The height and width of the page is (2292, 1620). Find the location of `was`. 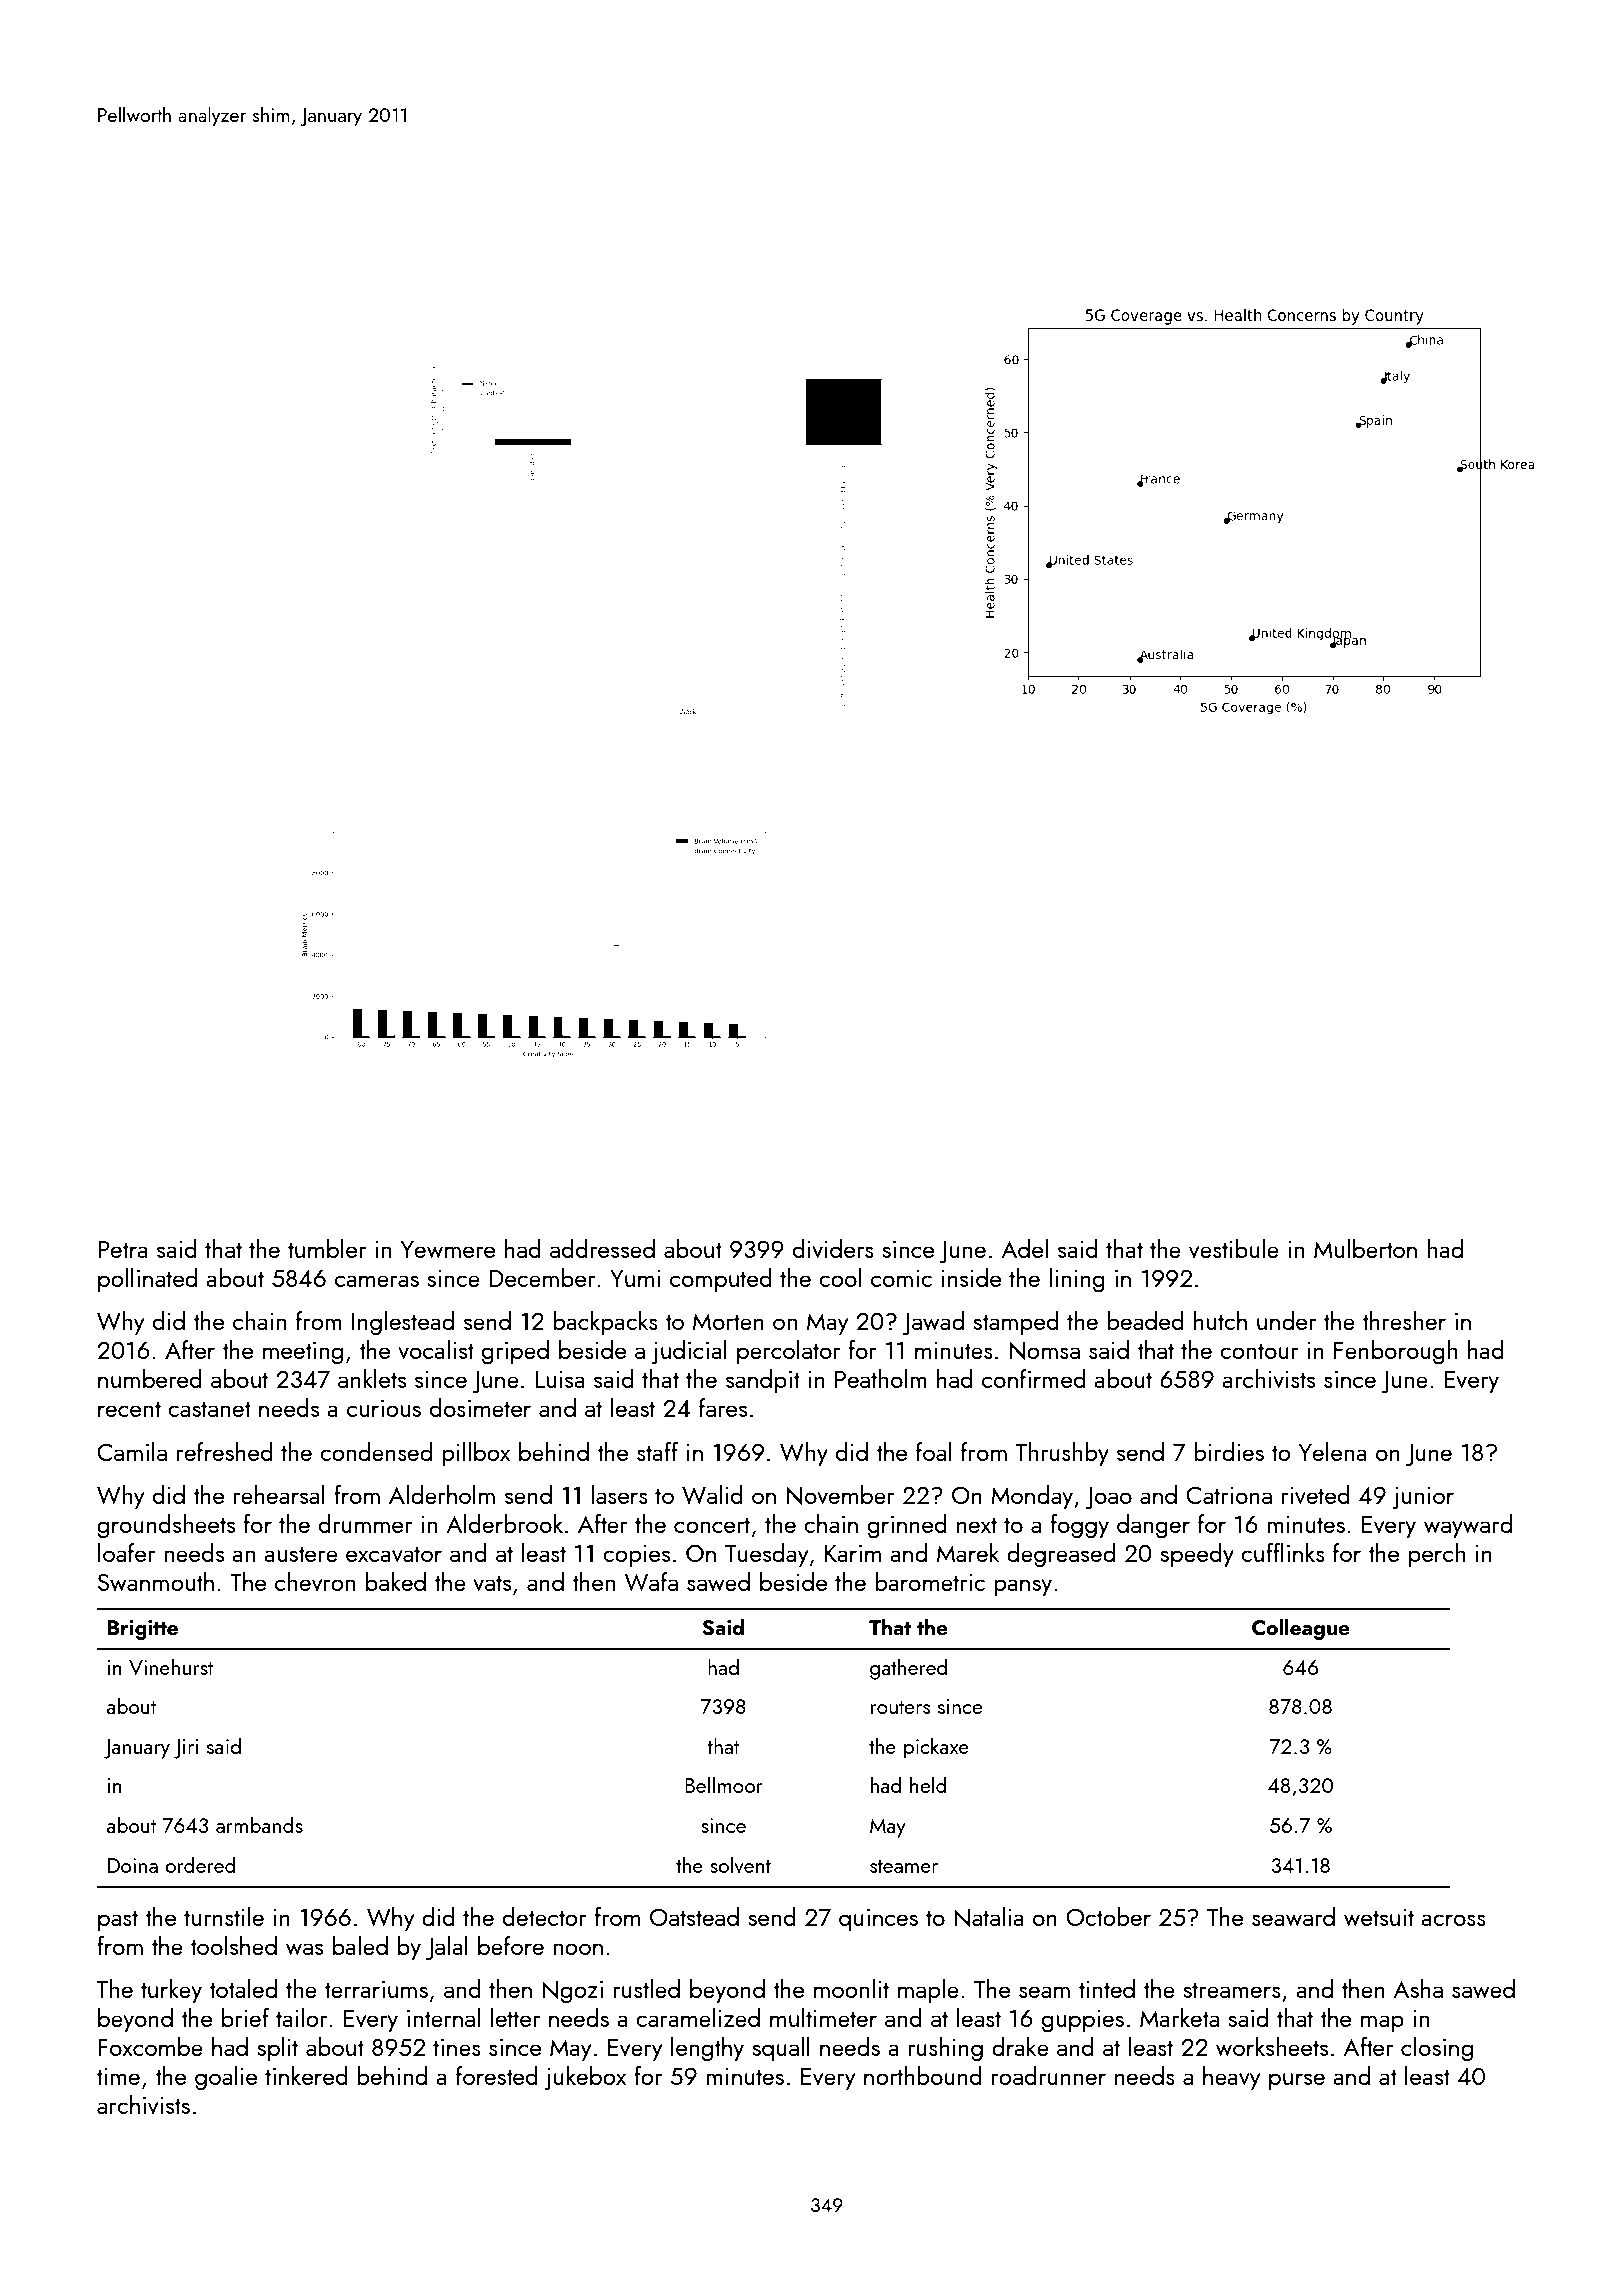

was is located at coordinates (304, 1949).
